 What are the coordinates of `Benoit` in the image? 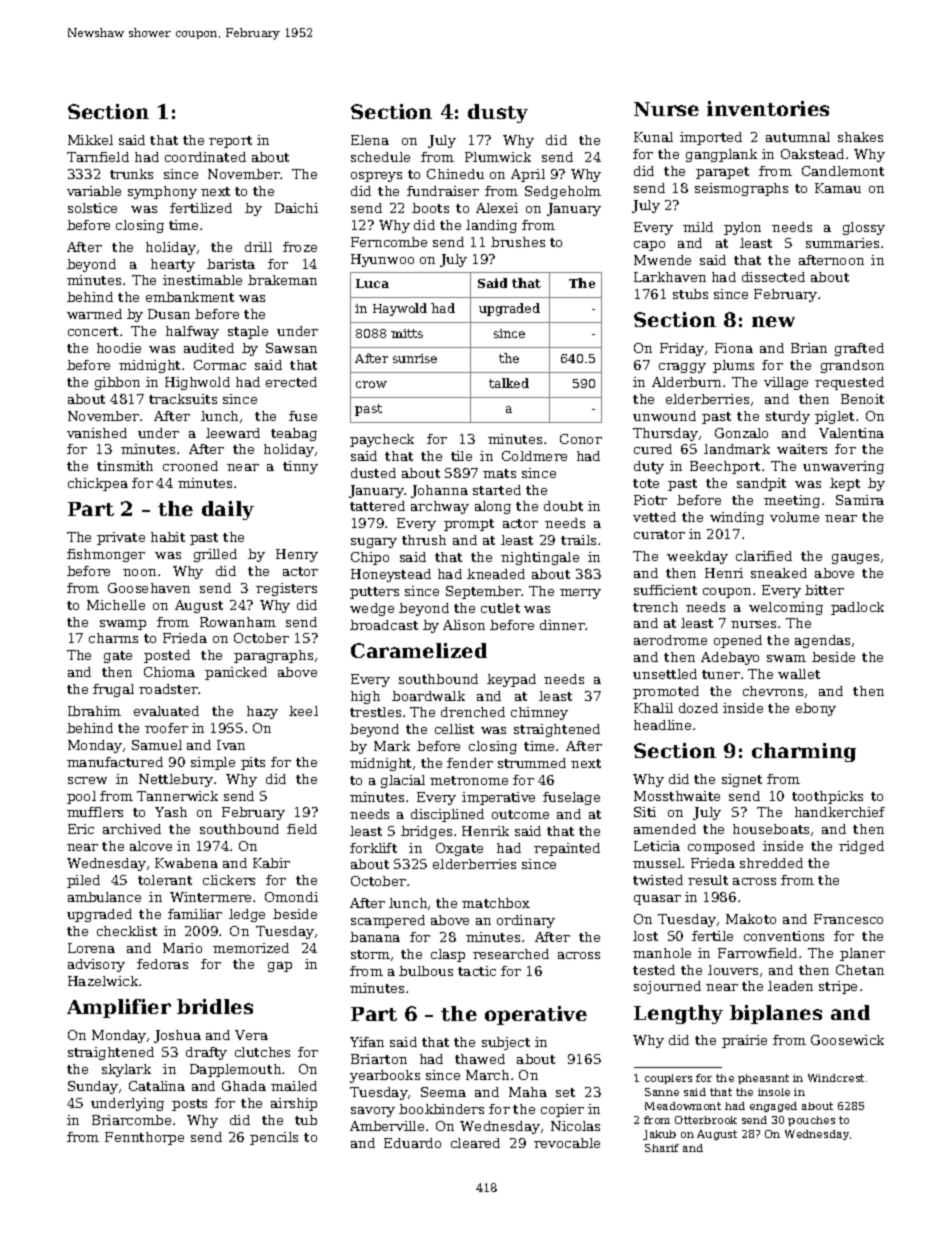 It's located at (862, 399).
